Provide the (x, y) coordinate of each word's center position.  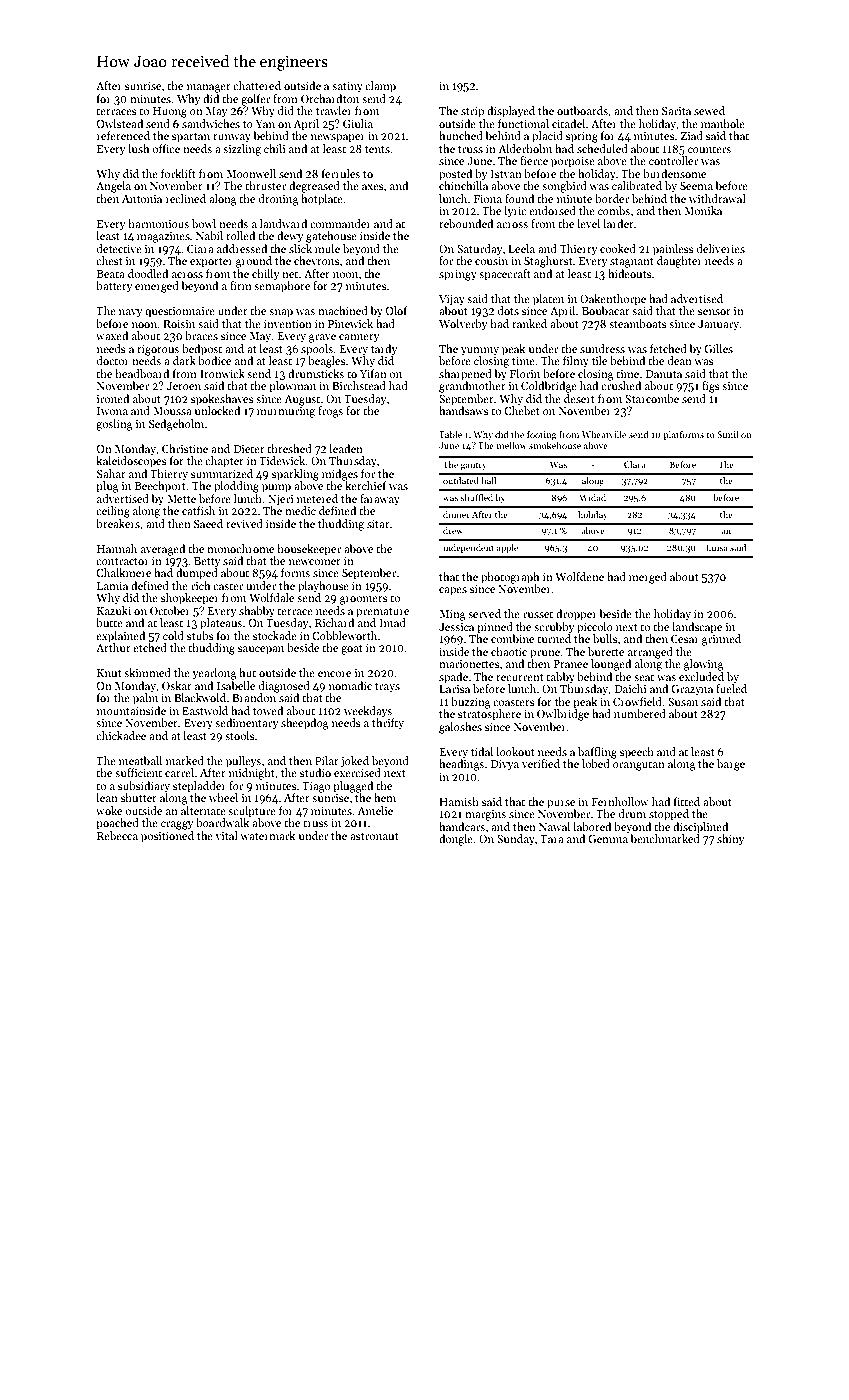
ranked (529, 323)
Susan (683, 702)
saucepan (261, 650)
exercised (357, 772)
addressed (242, 248)
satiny (347, 87)
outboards (582, 110)
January (719, 325)
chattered (257, 85)
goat (352, 650)
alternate (203, 810)
